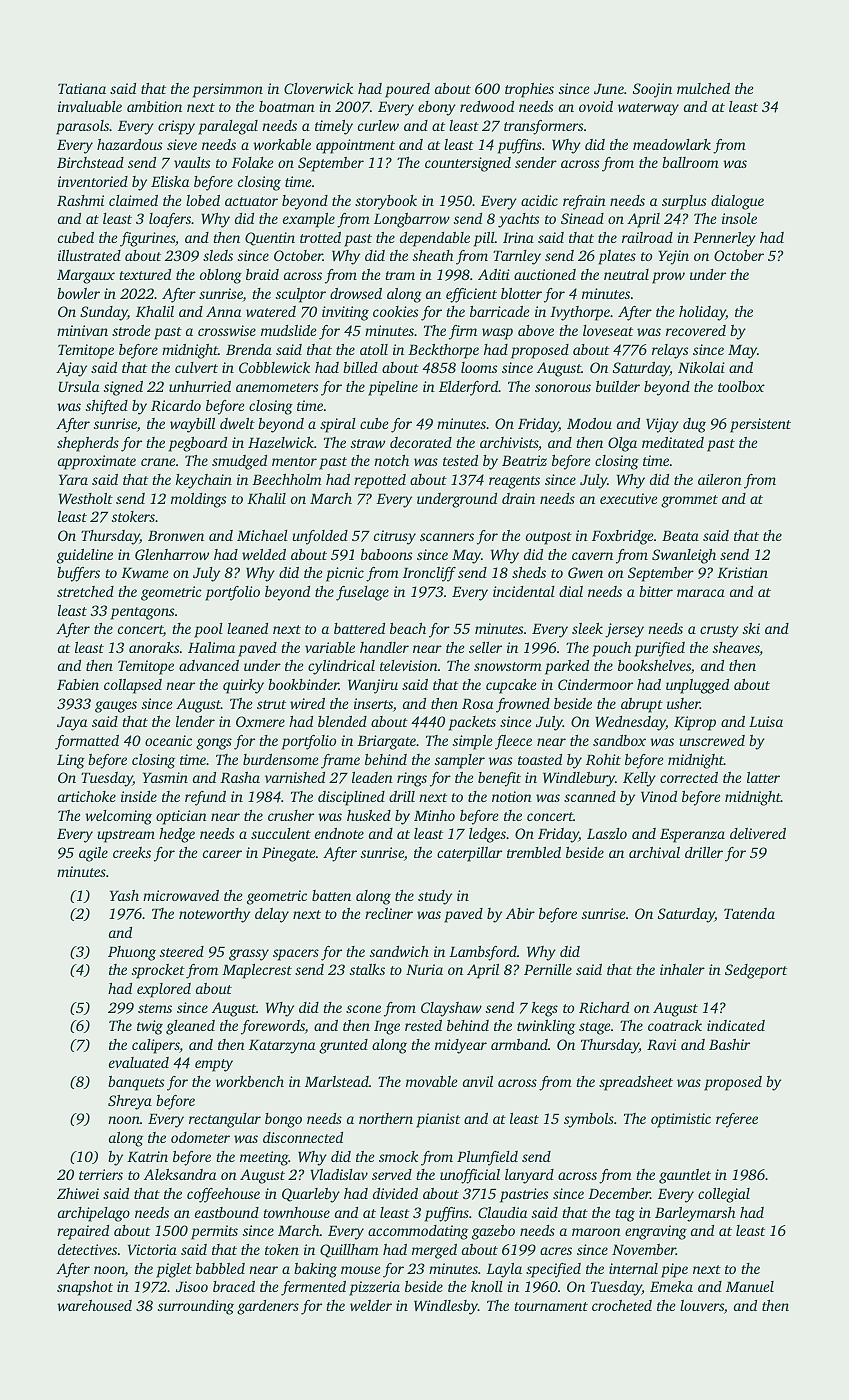  I want to click on warehoused, so click(94, 1305).
